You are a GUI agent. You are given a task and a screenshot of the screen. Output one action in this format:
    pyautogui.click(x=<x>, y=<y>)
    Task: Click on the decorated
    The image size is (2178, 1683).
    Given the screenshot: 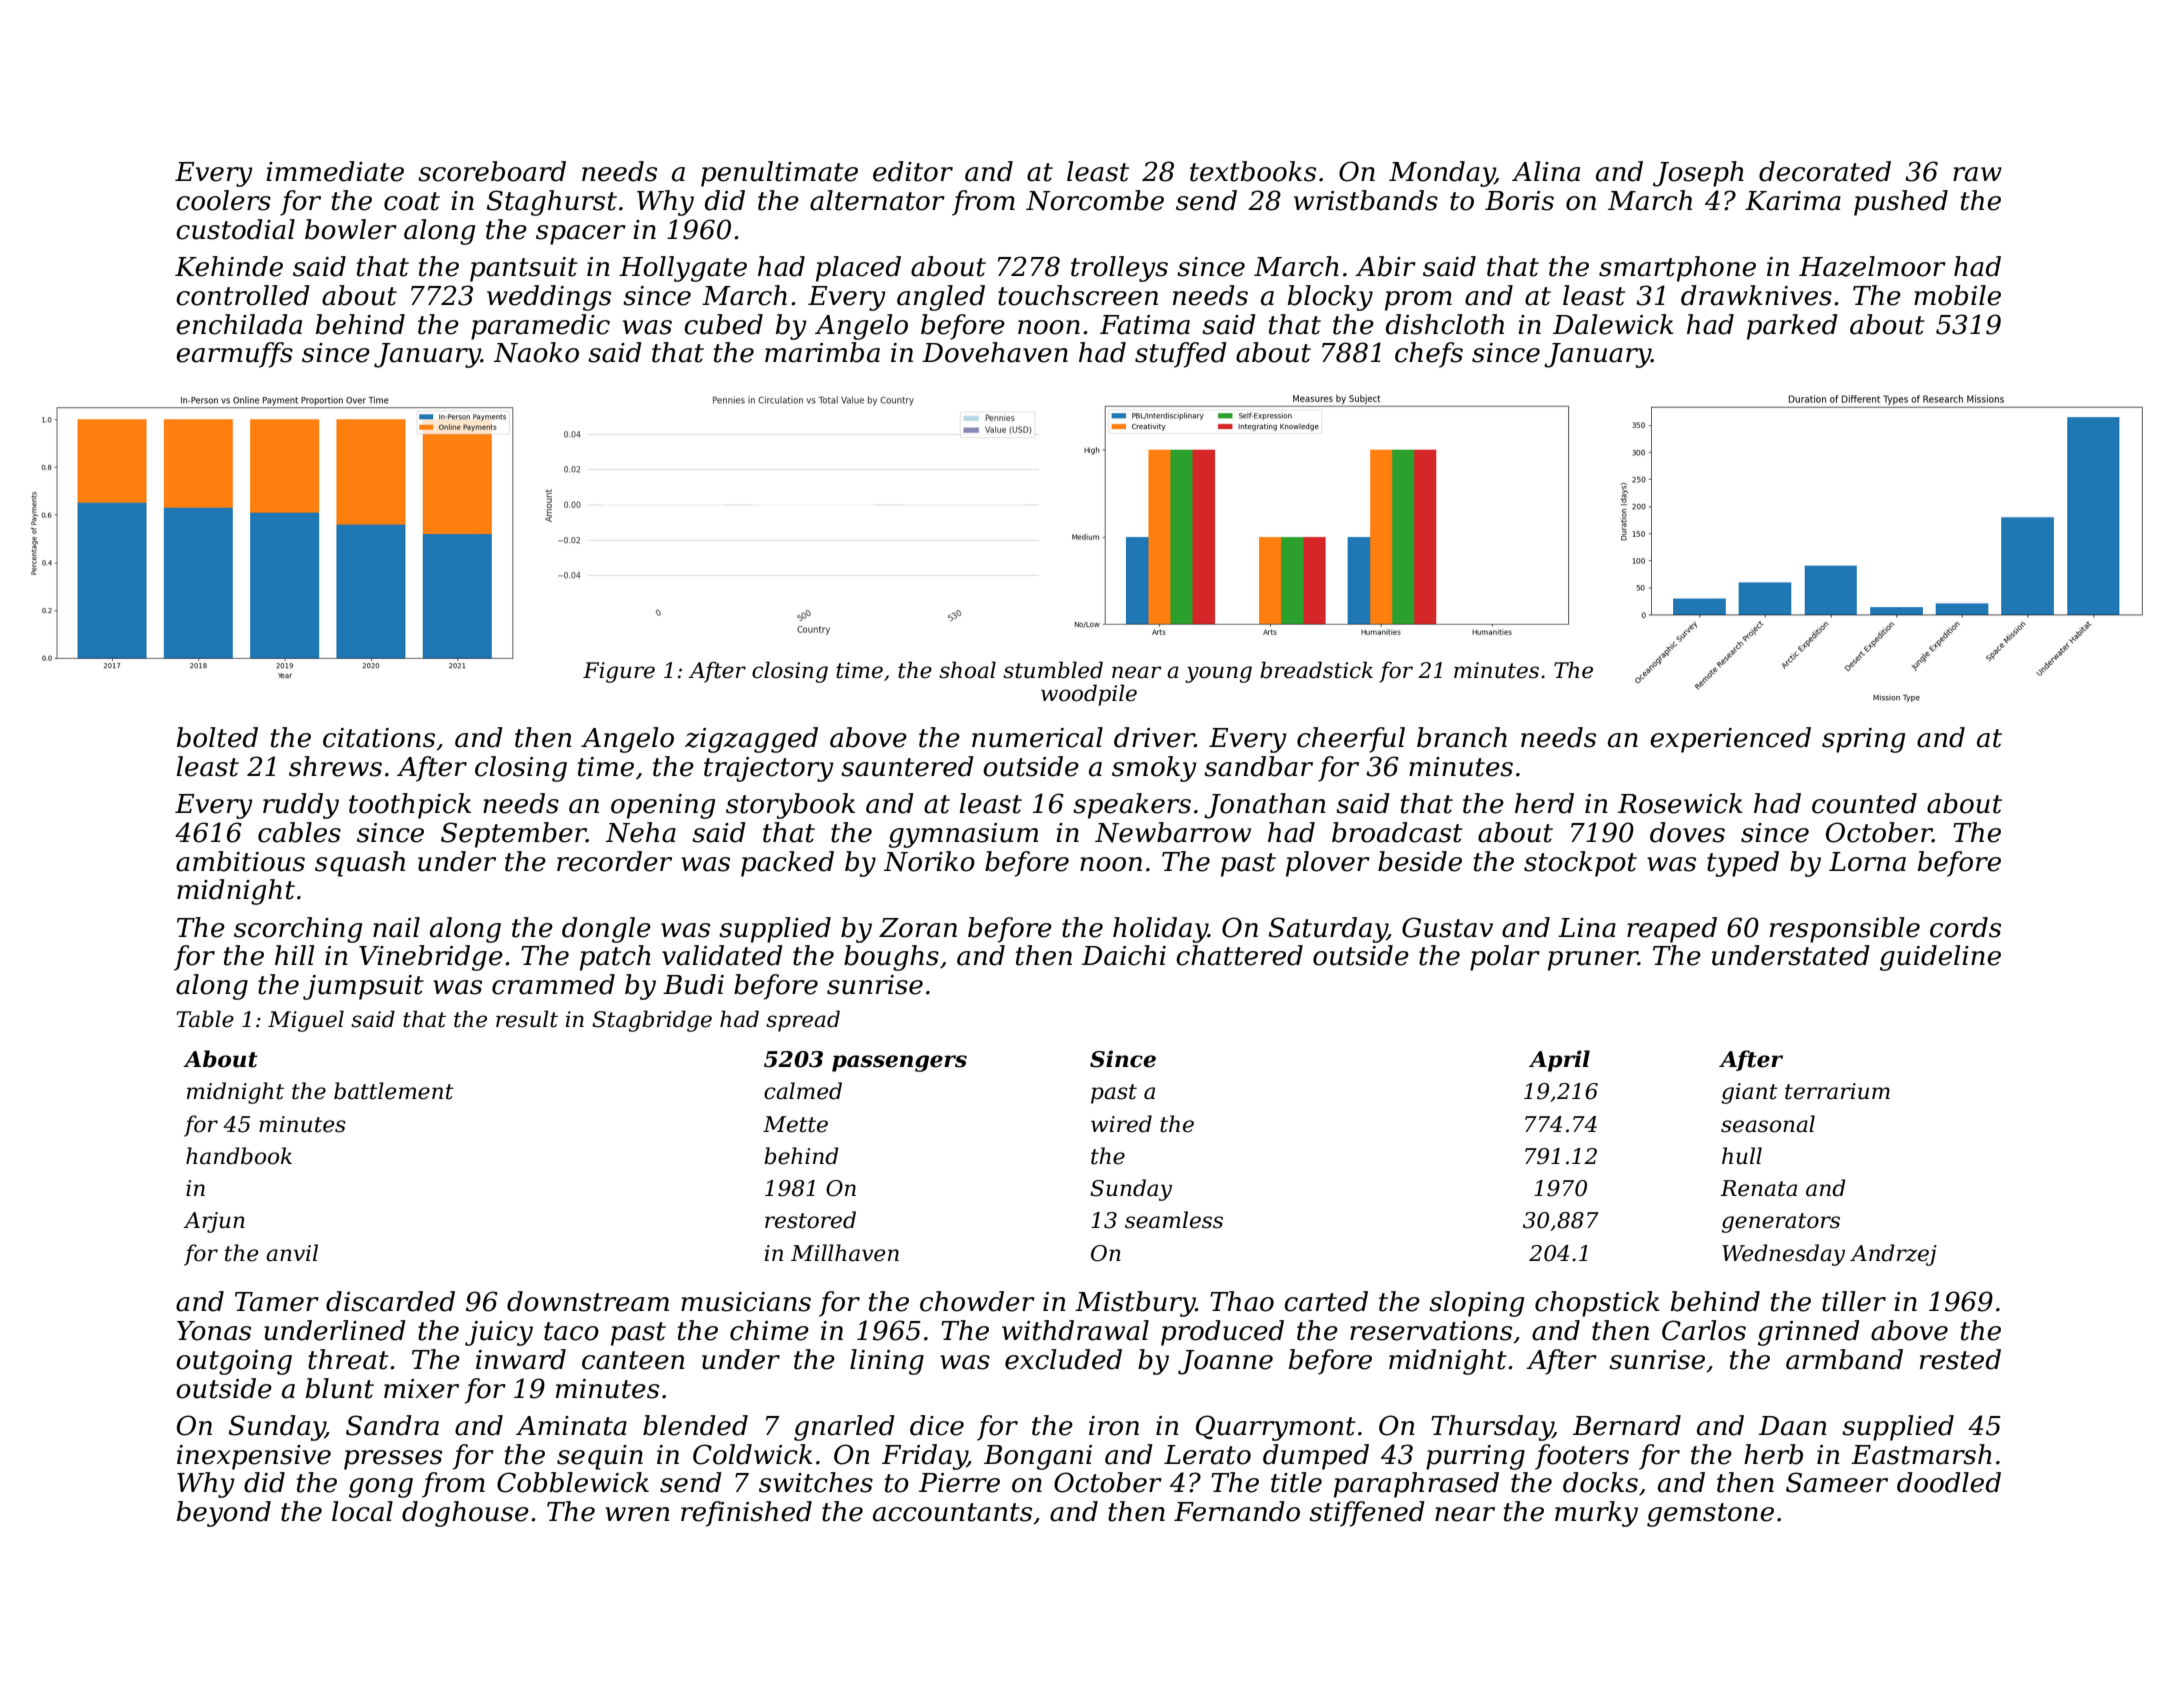 What is the action you would take?
    pyautogui.click(x=1825, y=171)
